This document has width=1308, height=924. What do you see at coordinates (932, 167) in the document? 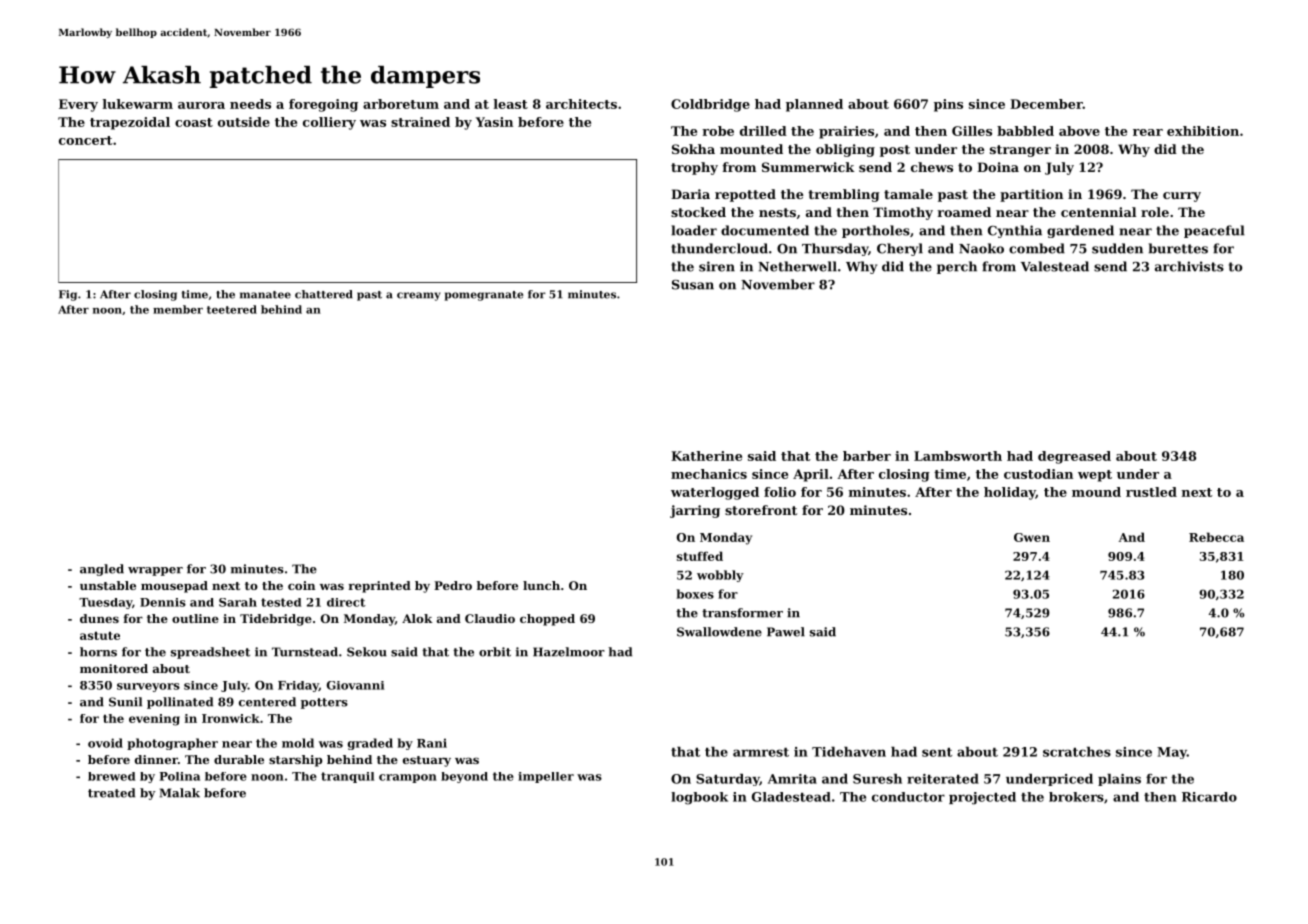
I see `chews` at bounding box center [932, 167].
